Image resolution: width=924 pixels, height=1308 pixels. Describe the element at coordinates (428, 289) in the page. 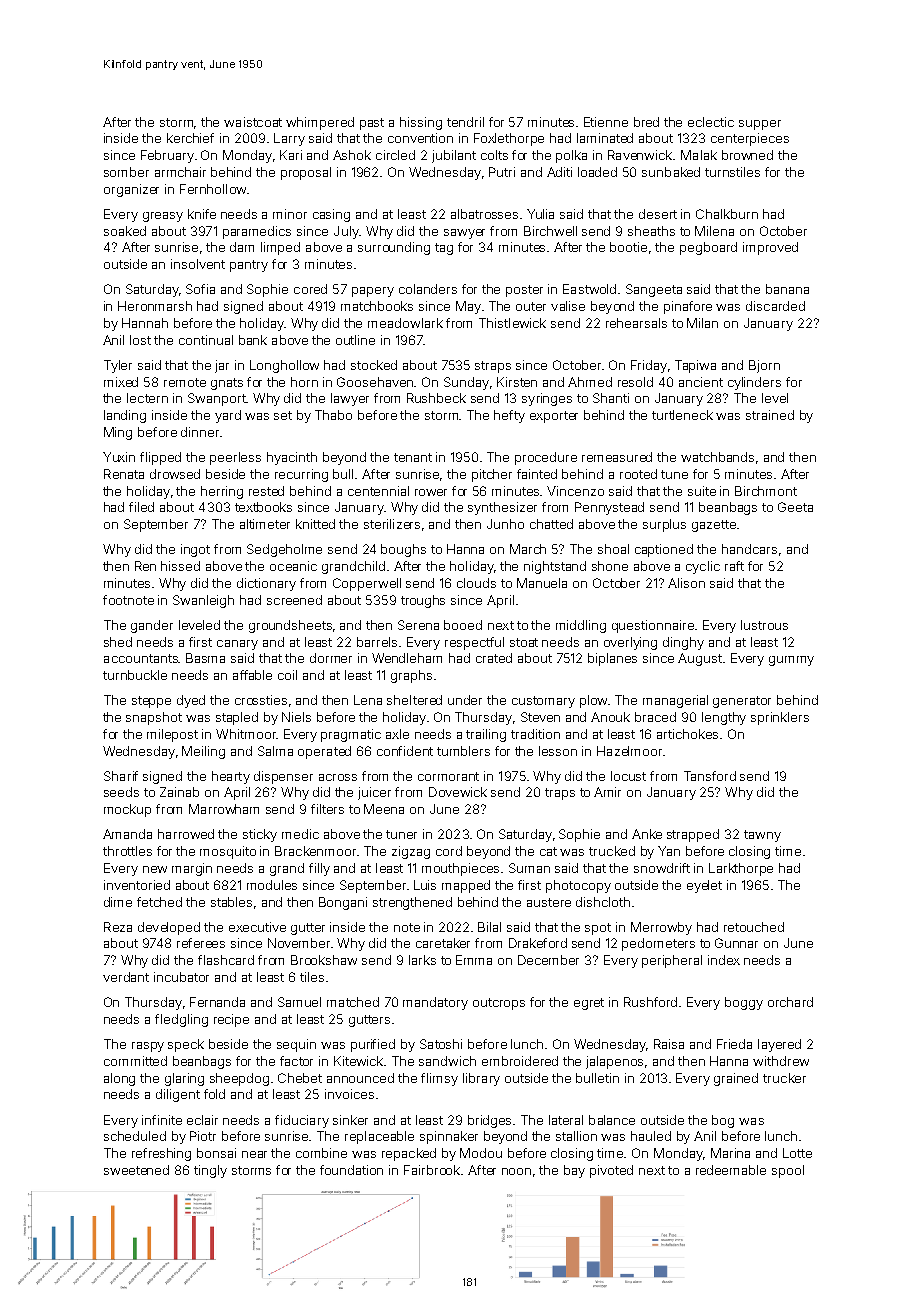

I see `colanders` at that location.
